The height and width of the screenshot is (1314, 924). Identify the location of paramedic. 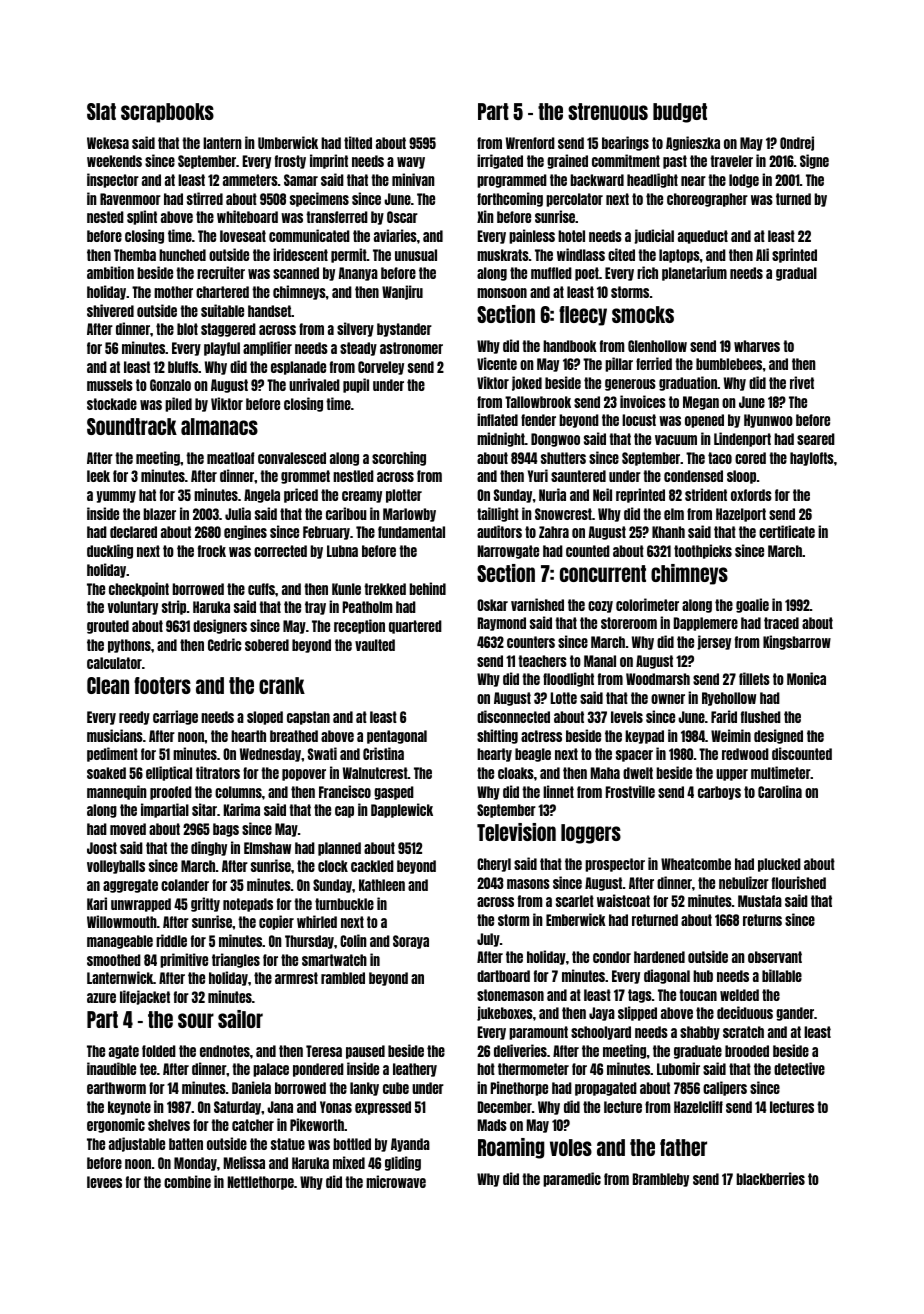
(572, 1179).
